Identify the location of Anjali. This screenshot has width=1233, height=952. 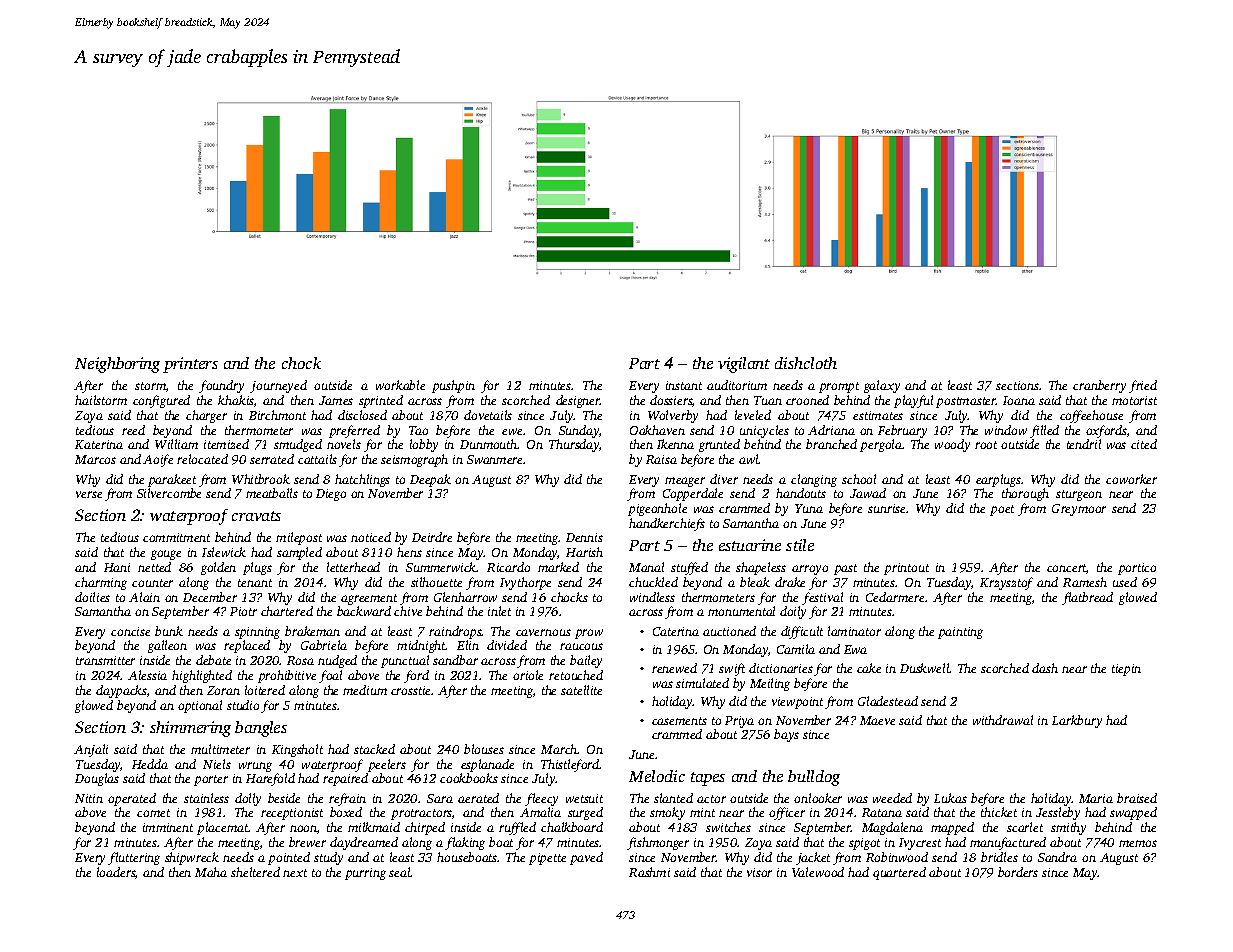
(91, 750).
